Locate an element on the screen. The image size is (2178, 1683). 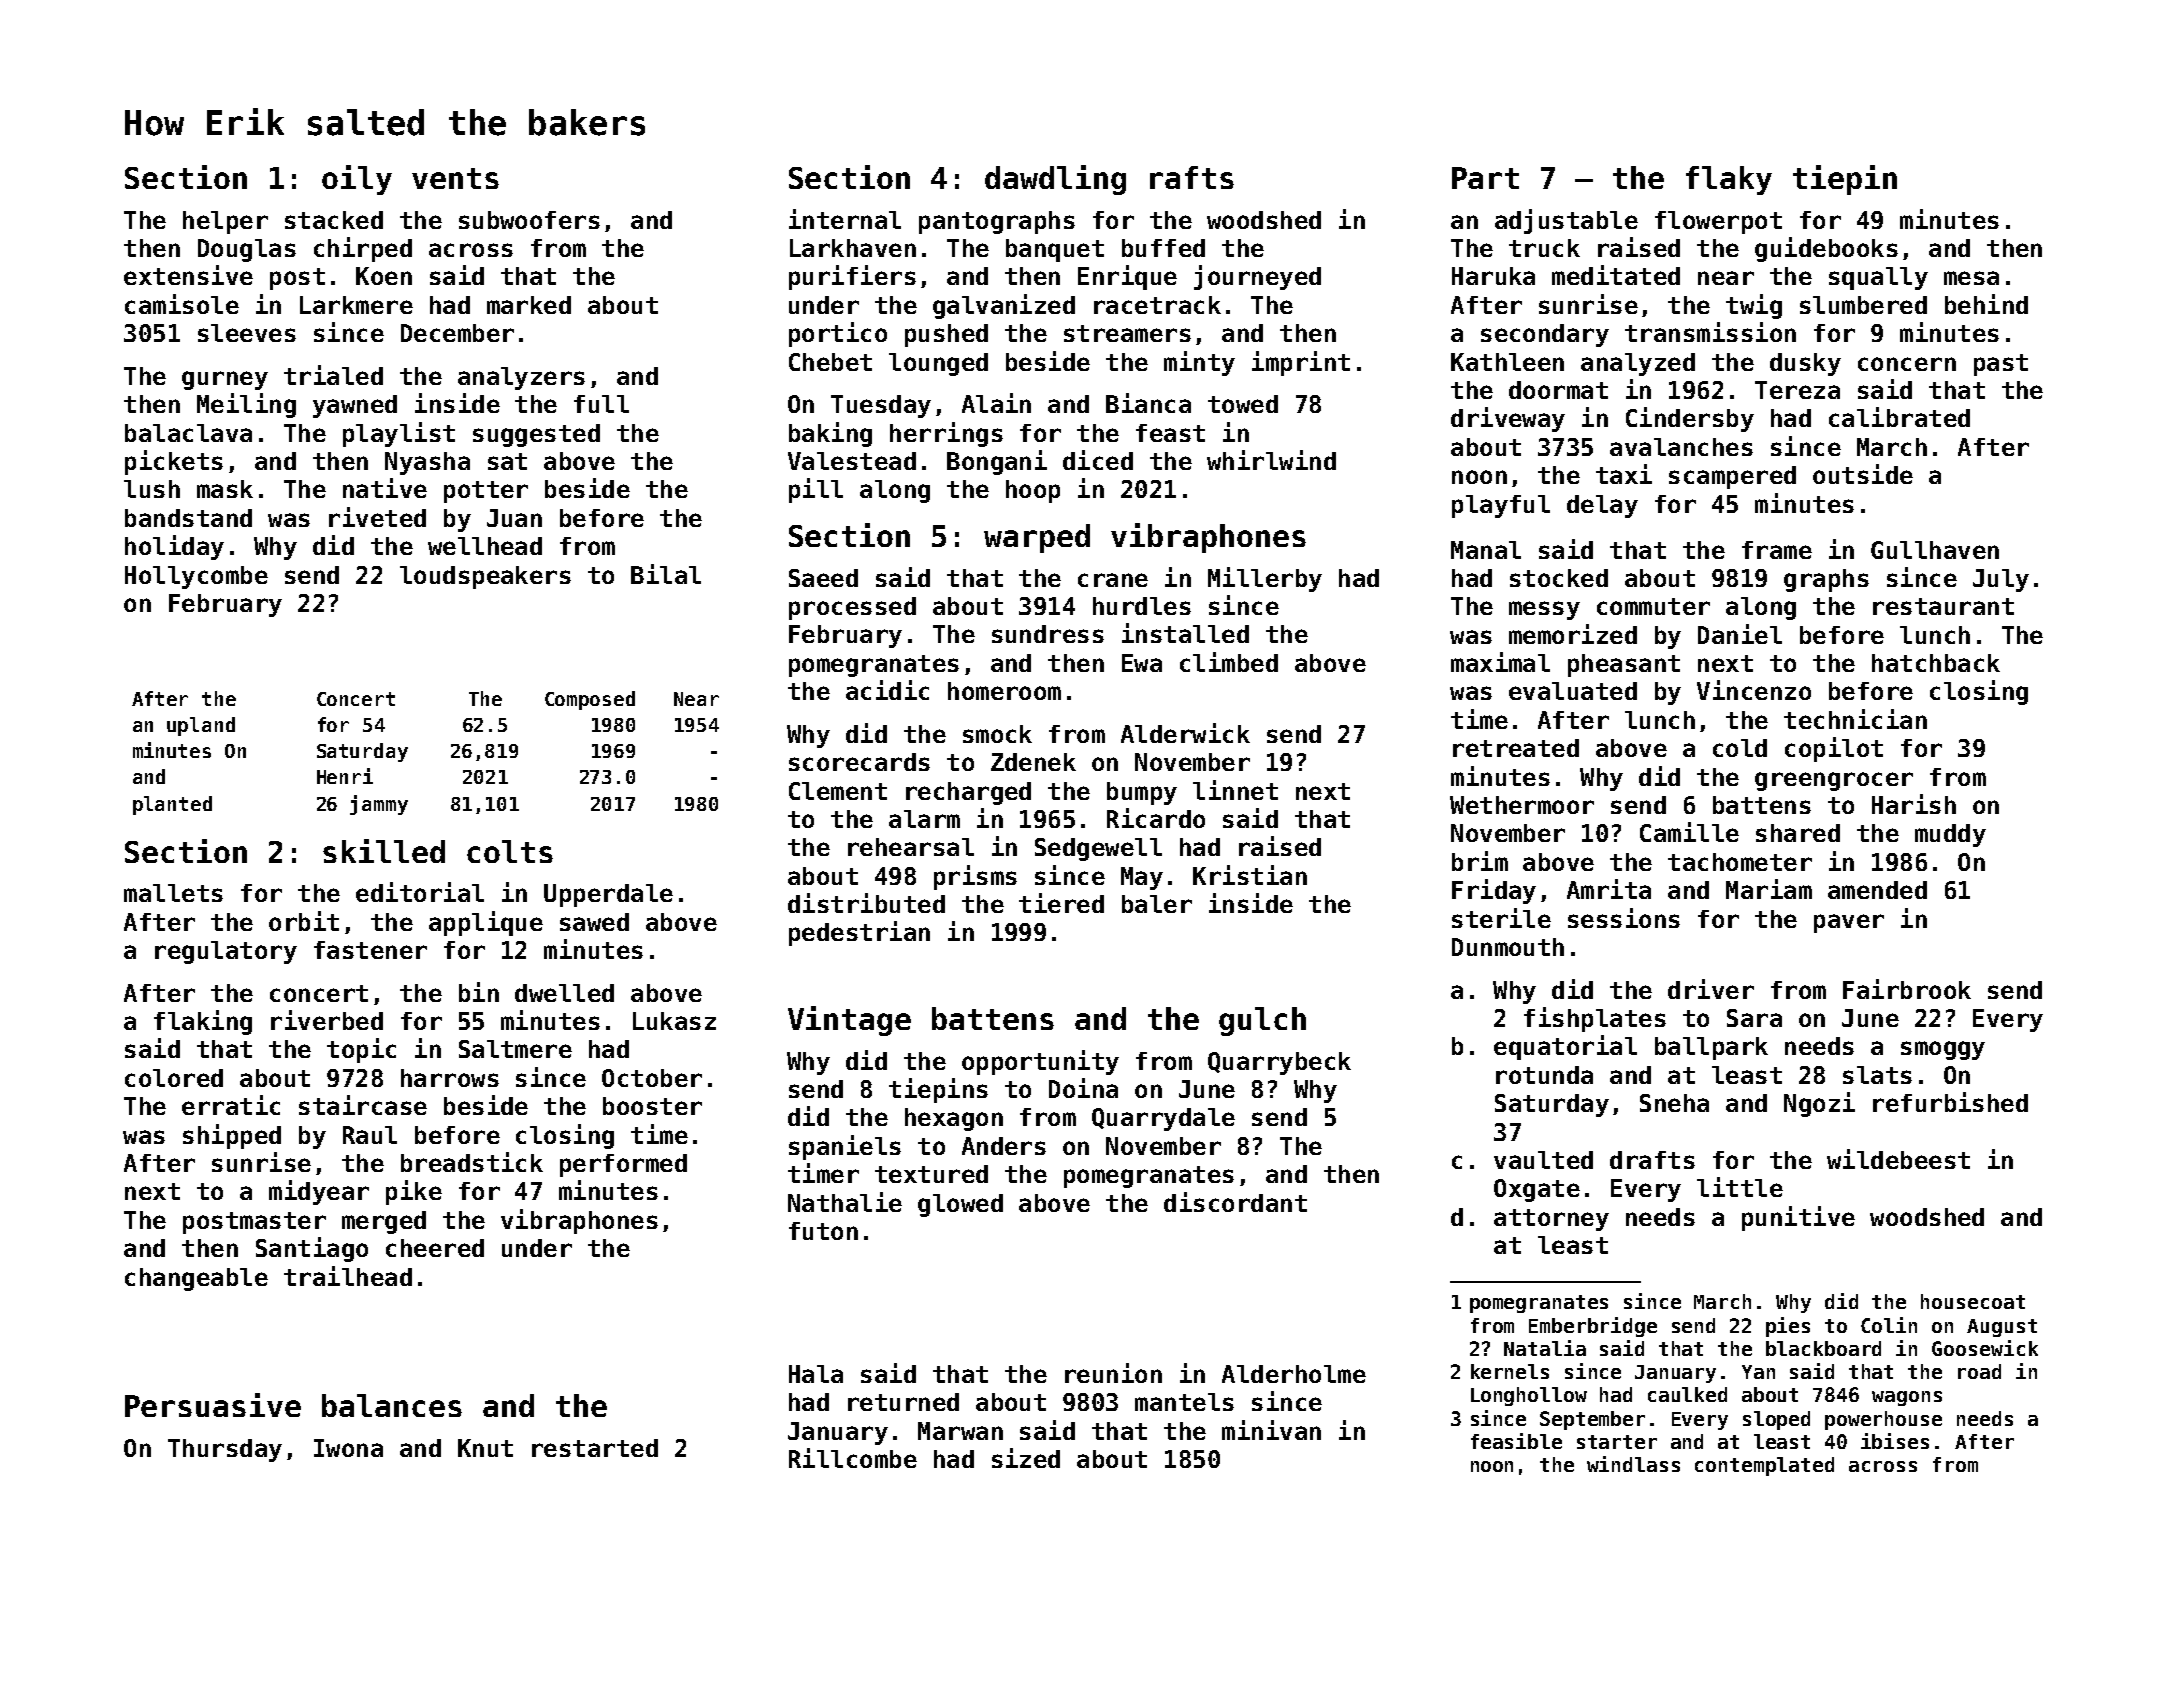
Thursday is located at coordinates (225, 1450).
